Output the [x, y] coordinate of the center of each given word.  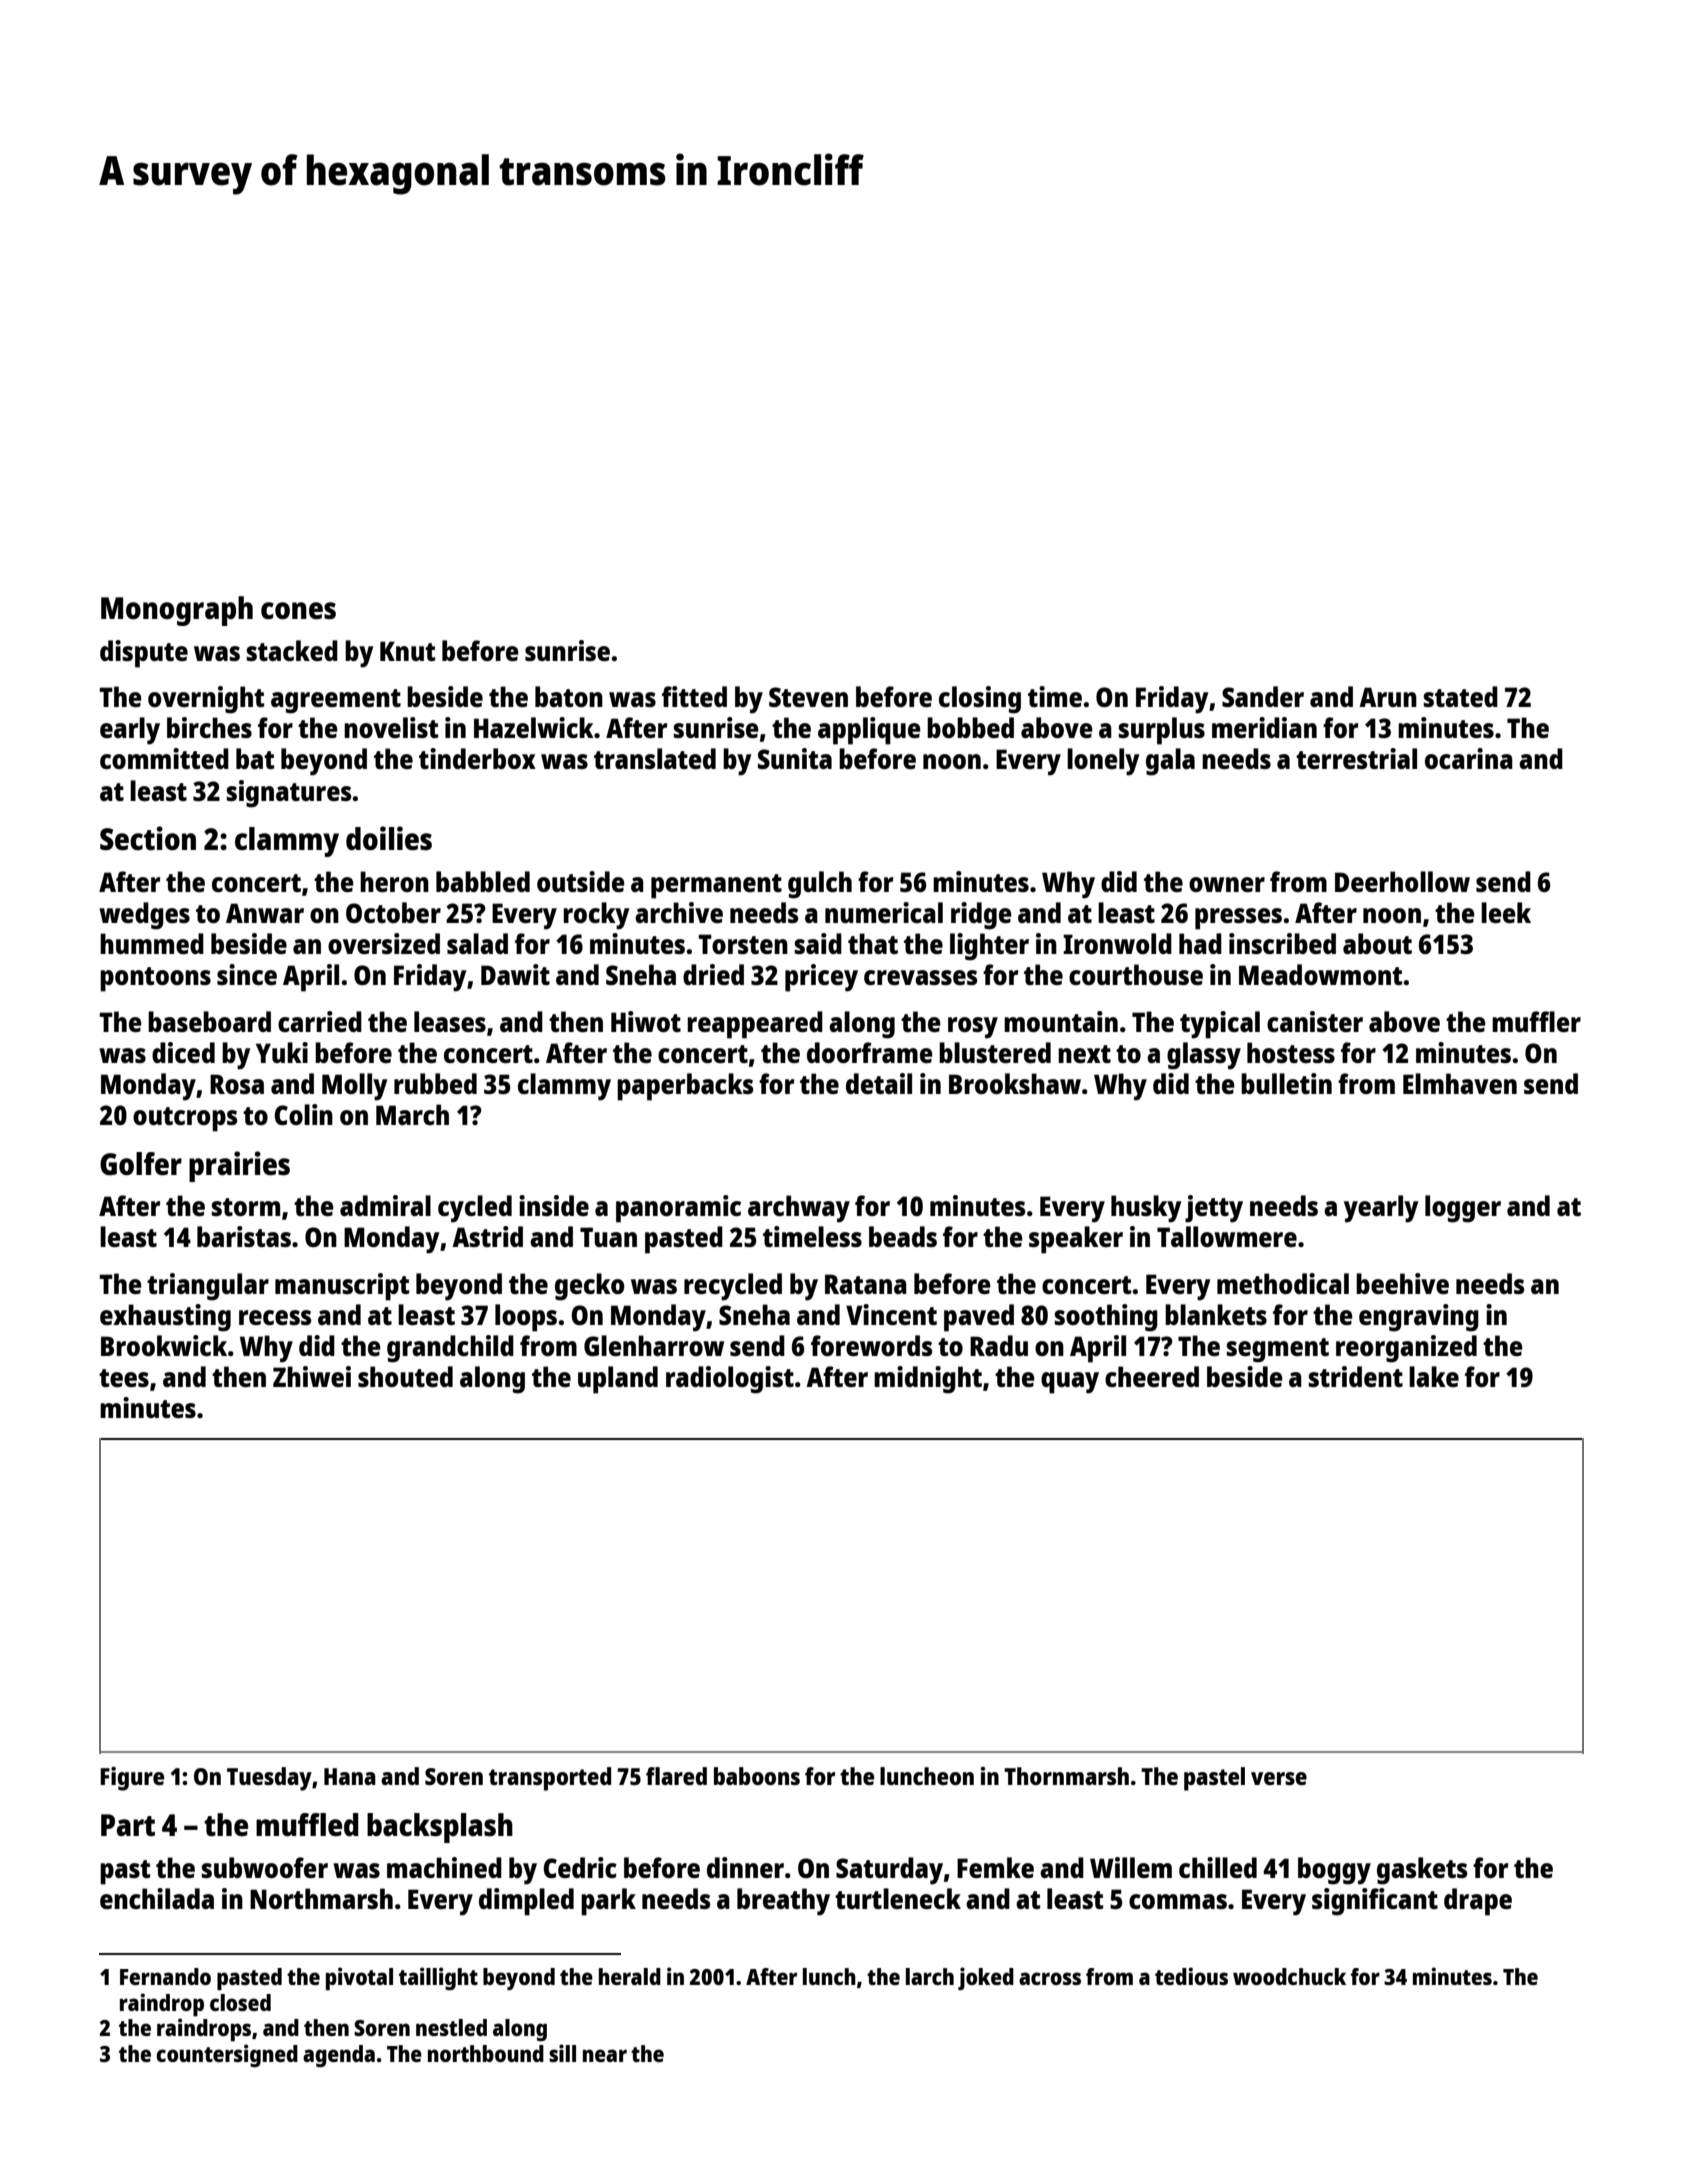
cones [298, 611]
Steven [808, 697]
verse [1279, 1778]
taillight [438, 1978]
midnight [928, 1380]
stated [1460, 696]
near [605, 2055]
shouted [405, 1376]
